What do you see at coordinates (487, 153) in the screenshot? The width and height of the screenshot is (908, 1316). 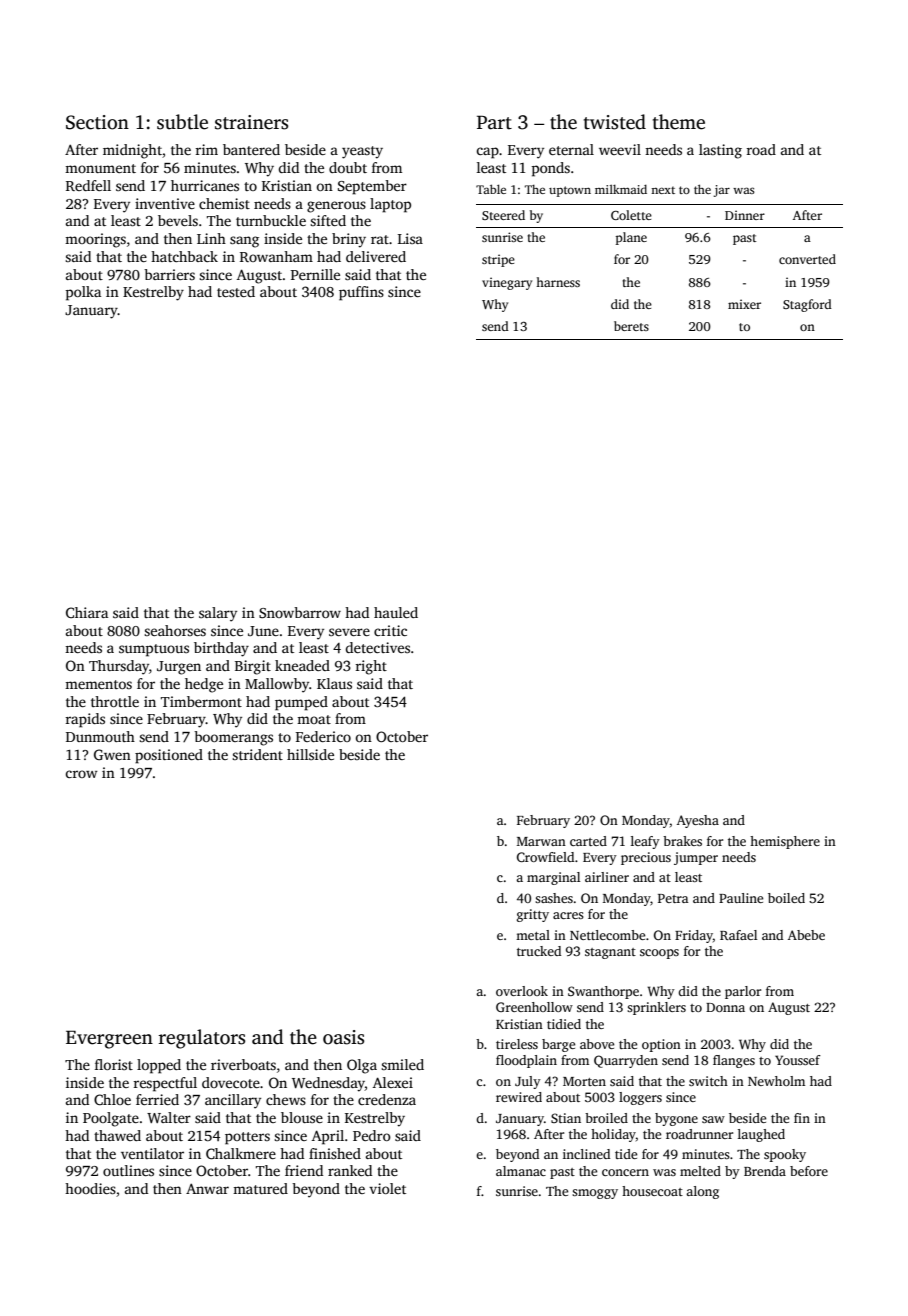 I see `cap` at bounding box center [487, 153].
